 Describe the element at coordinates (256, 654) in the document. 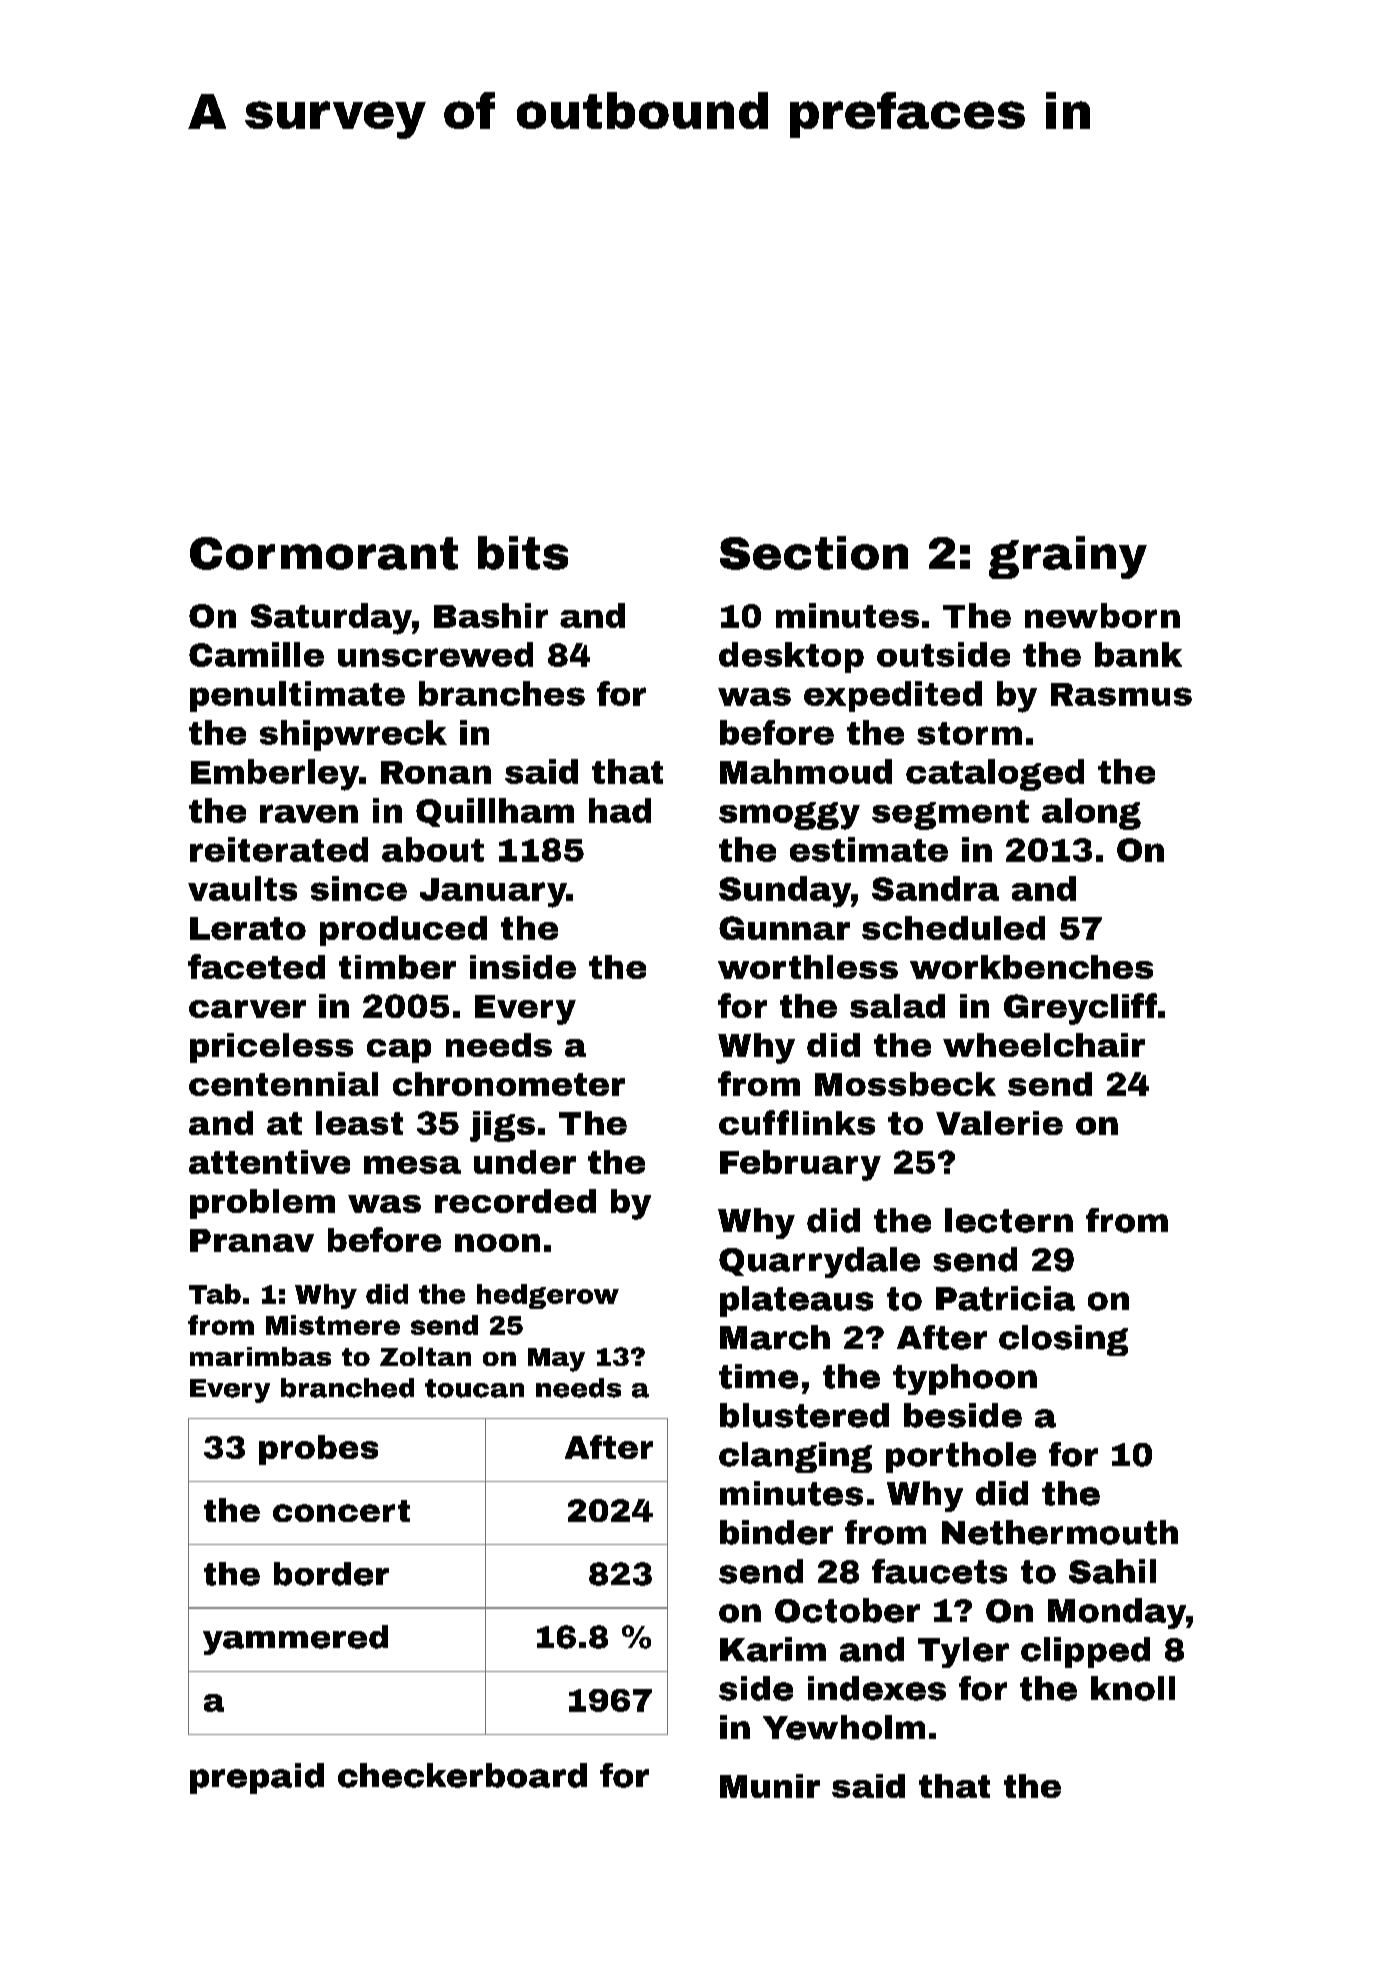

I see `Camille` at that location.
